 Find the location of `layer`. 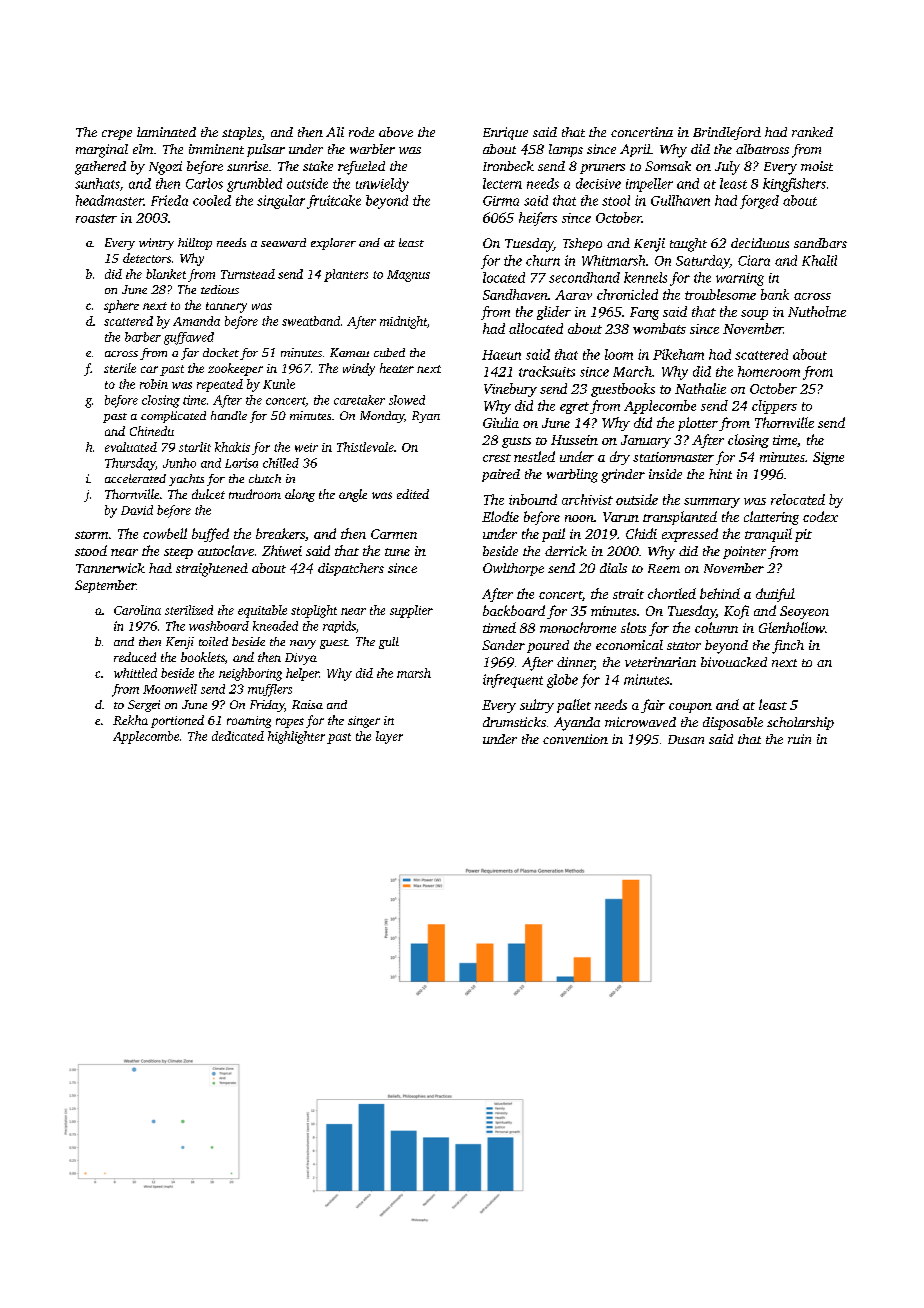

layer is located at coordinates (389, 737).
